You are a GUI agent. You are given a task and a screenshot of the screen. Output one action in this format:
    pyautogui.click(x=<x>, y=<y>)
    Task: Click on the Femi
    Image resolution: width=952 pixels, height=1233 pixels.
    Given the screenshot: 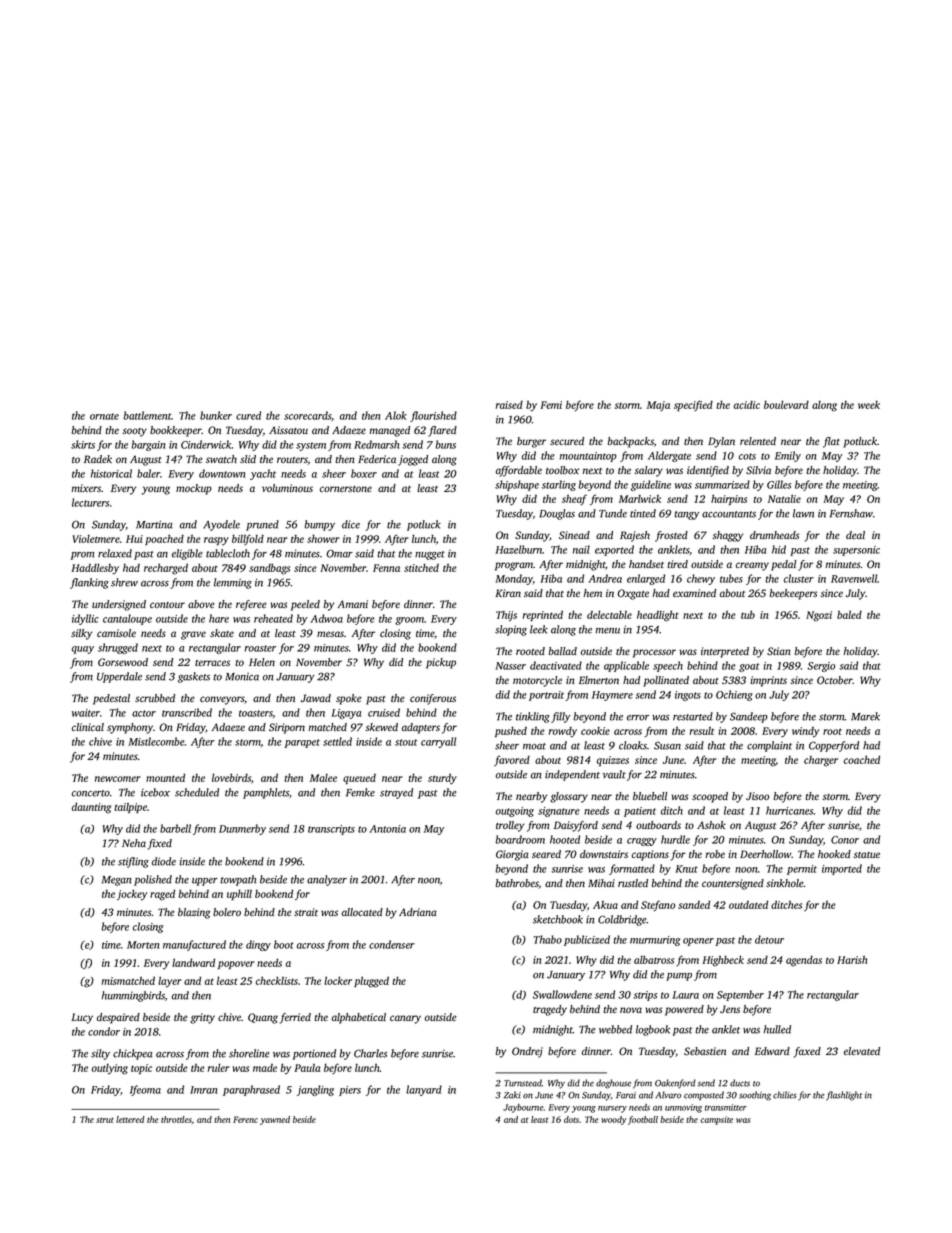 What is the action you would take?
    pyautogui.click(x=551, y=405)
